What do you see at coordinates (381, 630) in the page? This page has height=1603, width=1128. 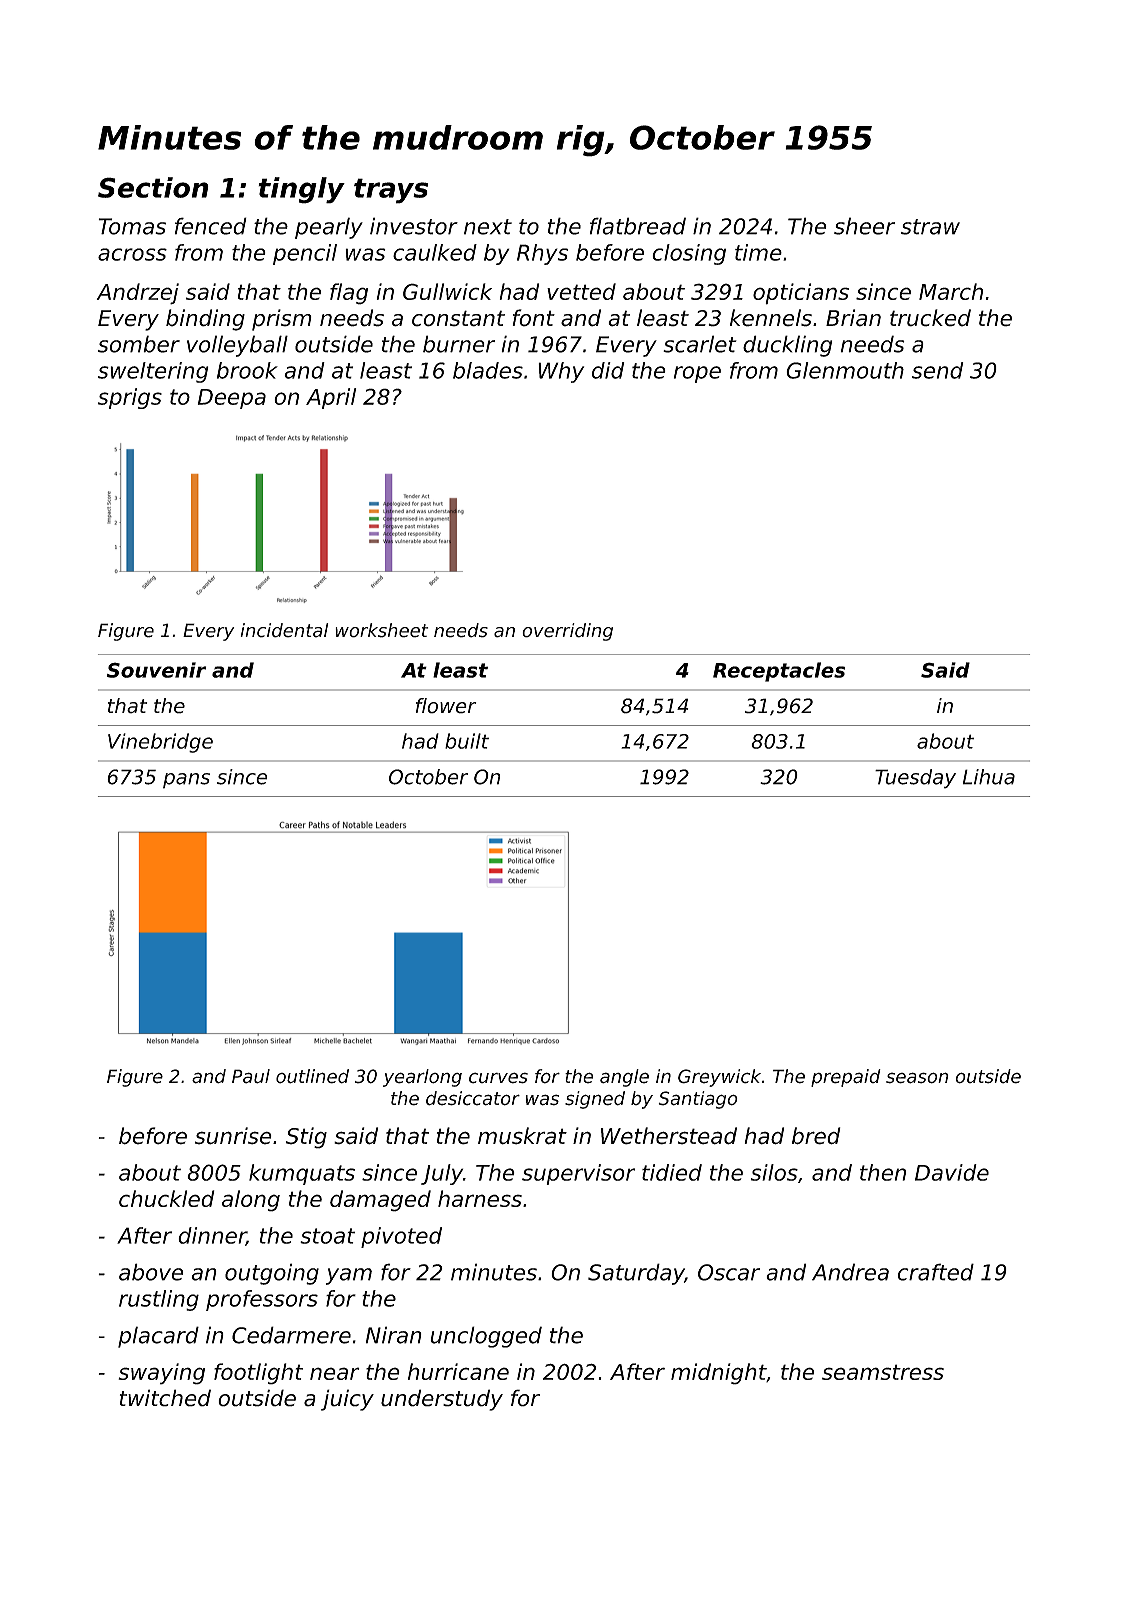 I see `worksheet` at bounding box center [381, 630].
